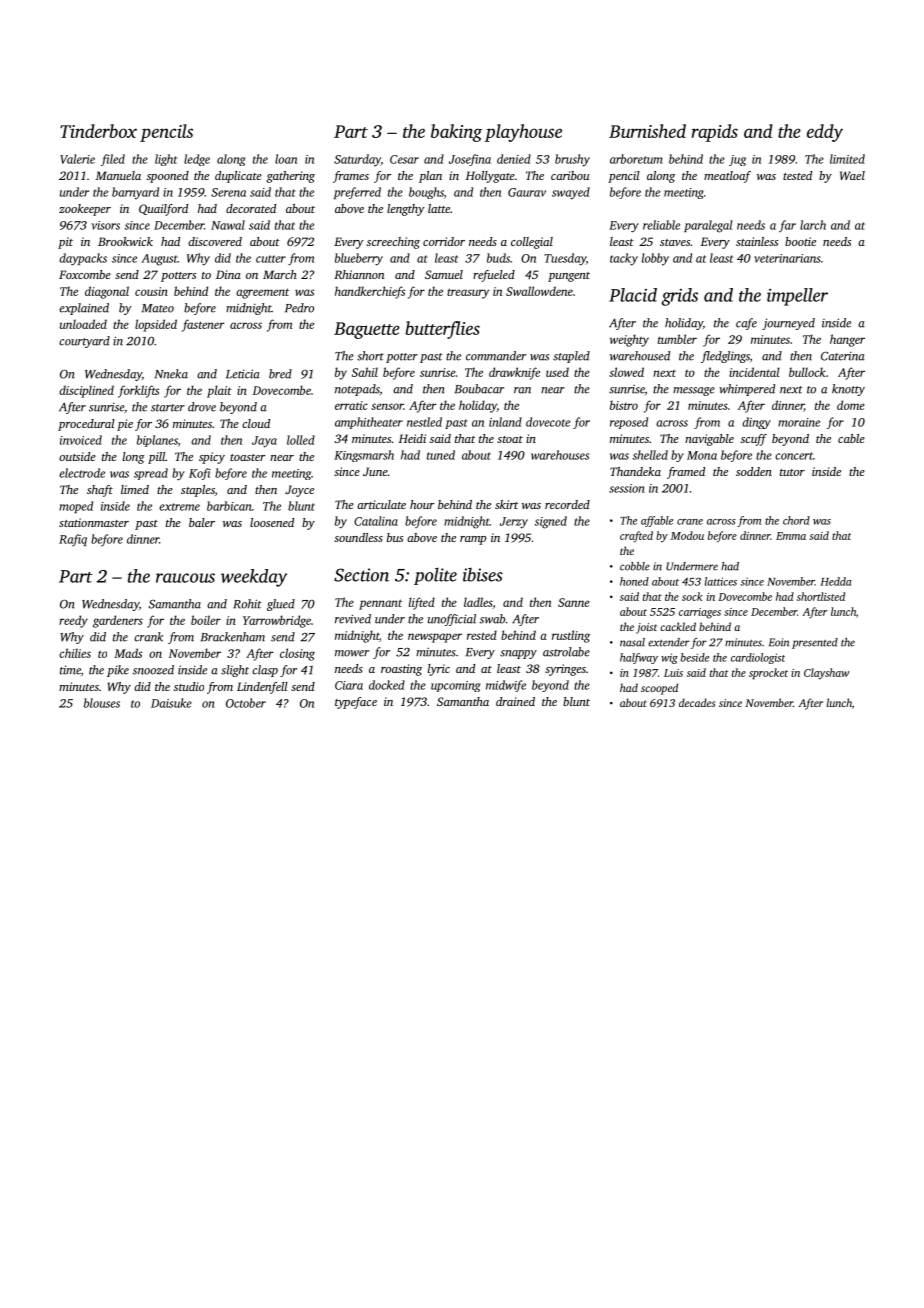  What do you see at coordinates (715, 133) in the screenshot?
I see `rapids` at bounding box center [715, 133].
